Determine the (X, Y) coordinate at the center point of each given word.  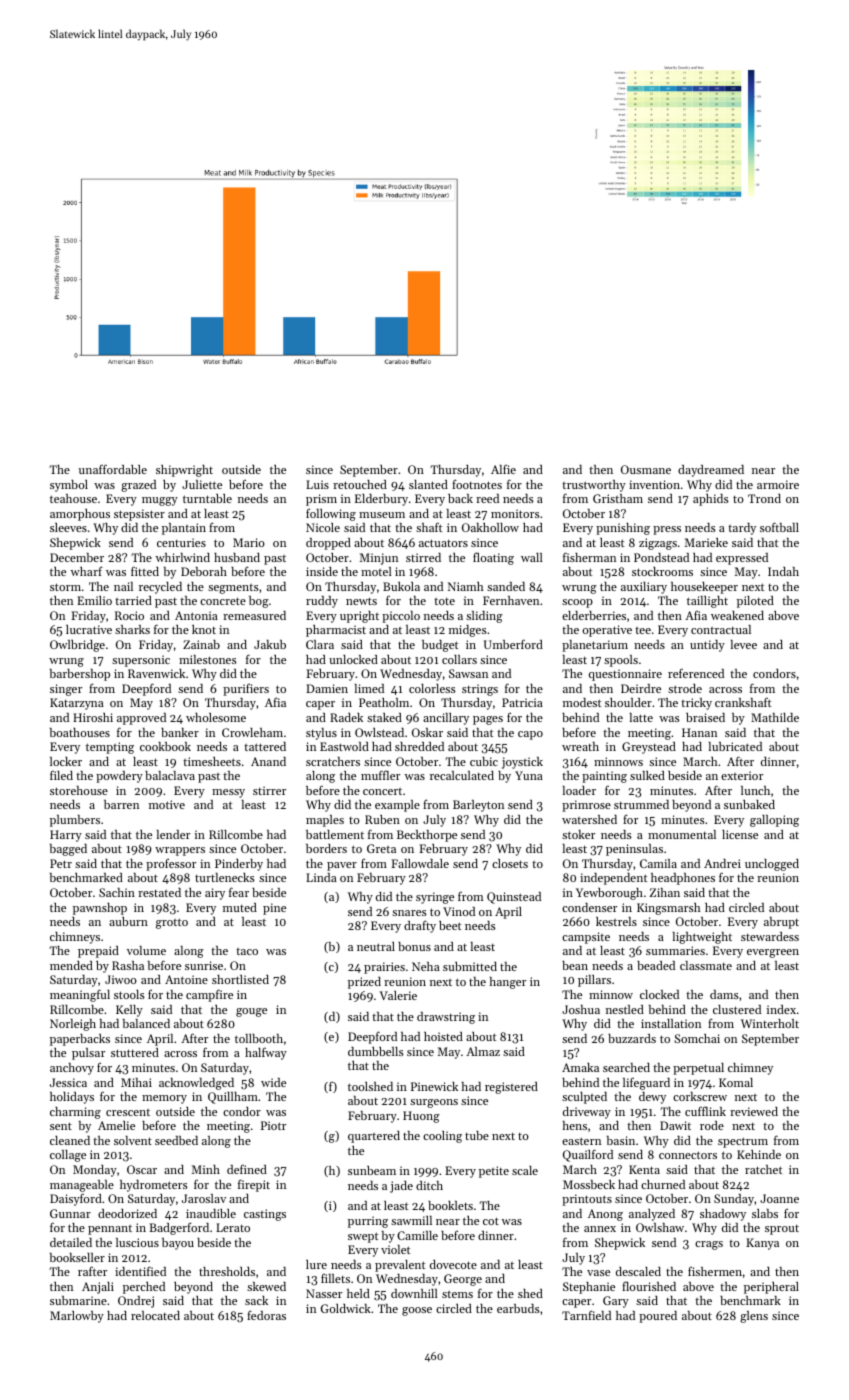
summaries (675, 950)
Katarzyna (77, 704)
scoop (577, 603)
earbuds (518, 1308)
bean (575, 965)
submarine (78, 1300)
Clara (320, 644)
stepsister (139, 515)
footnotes (477, 484)
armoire (778, 484)
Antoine (186, 979)
